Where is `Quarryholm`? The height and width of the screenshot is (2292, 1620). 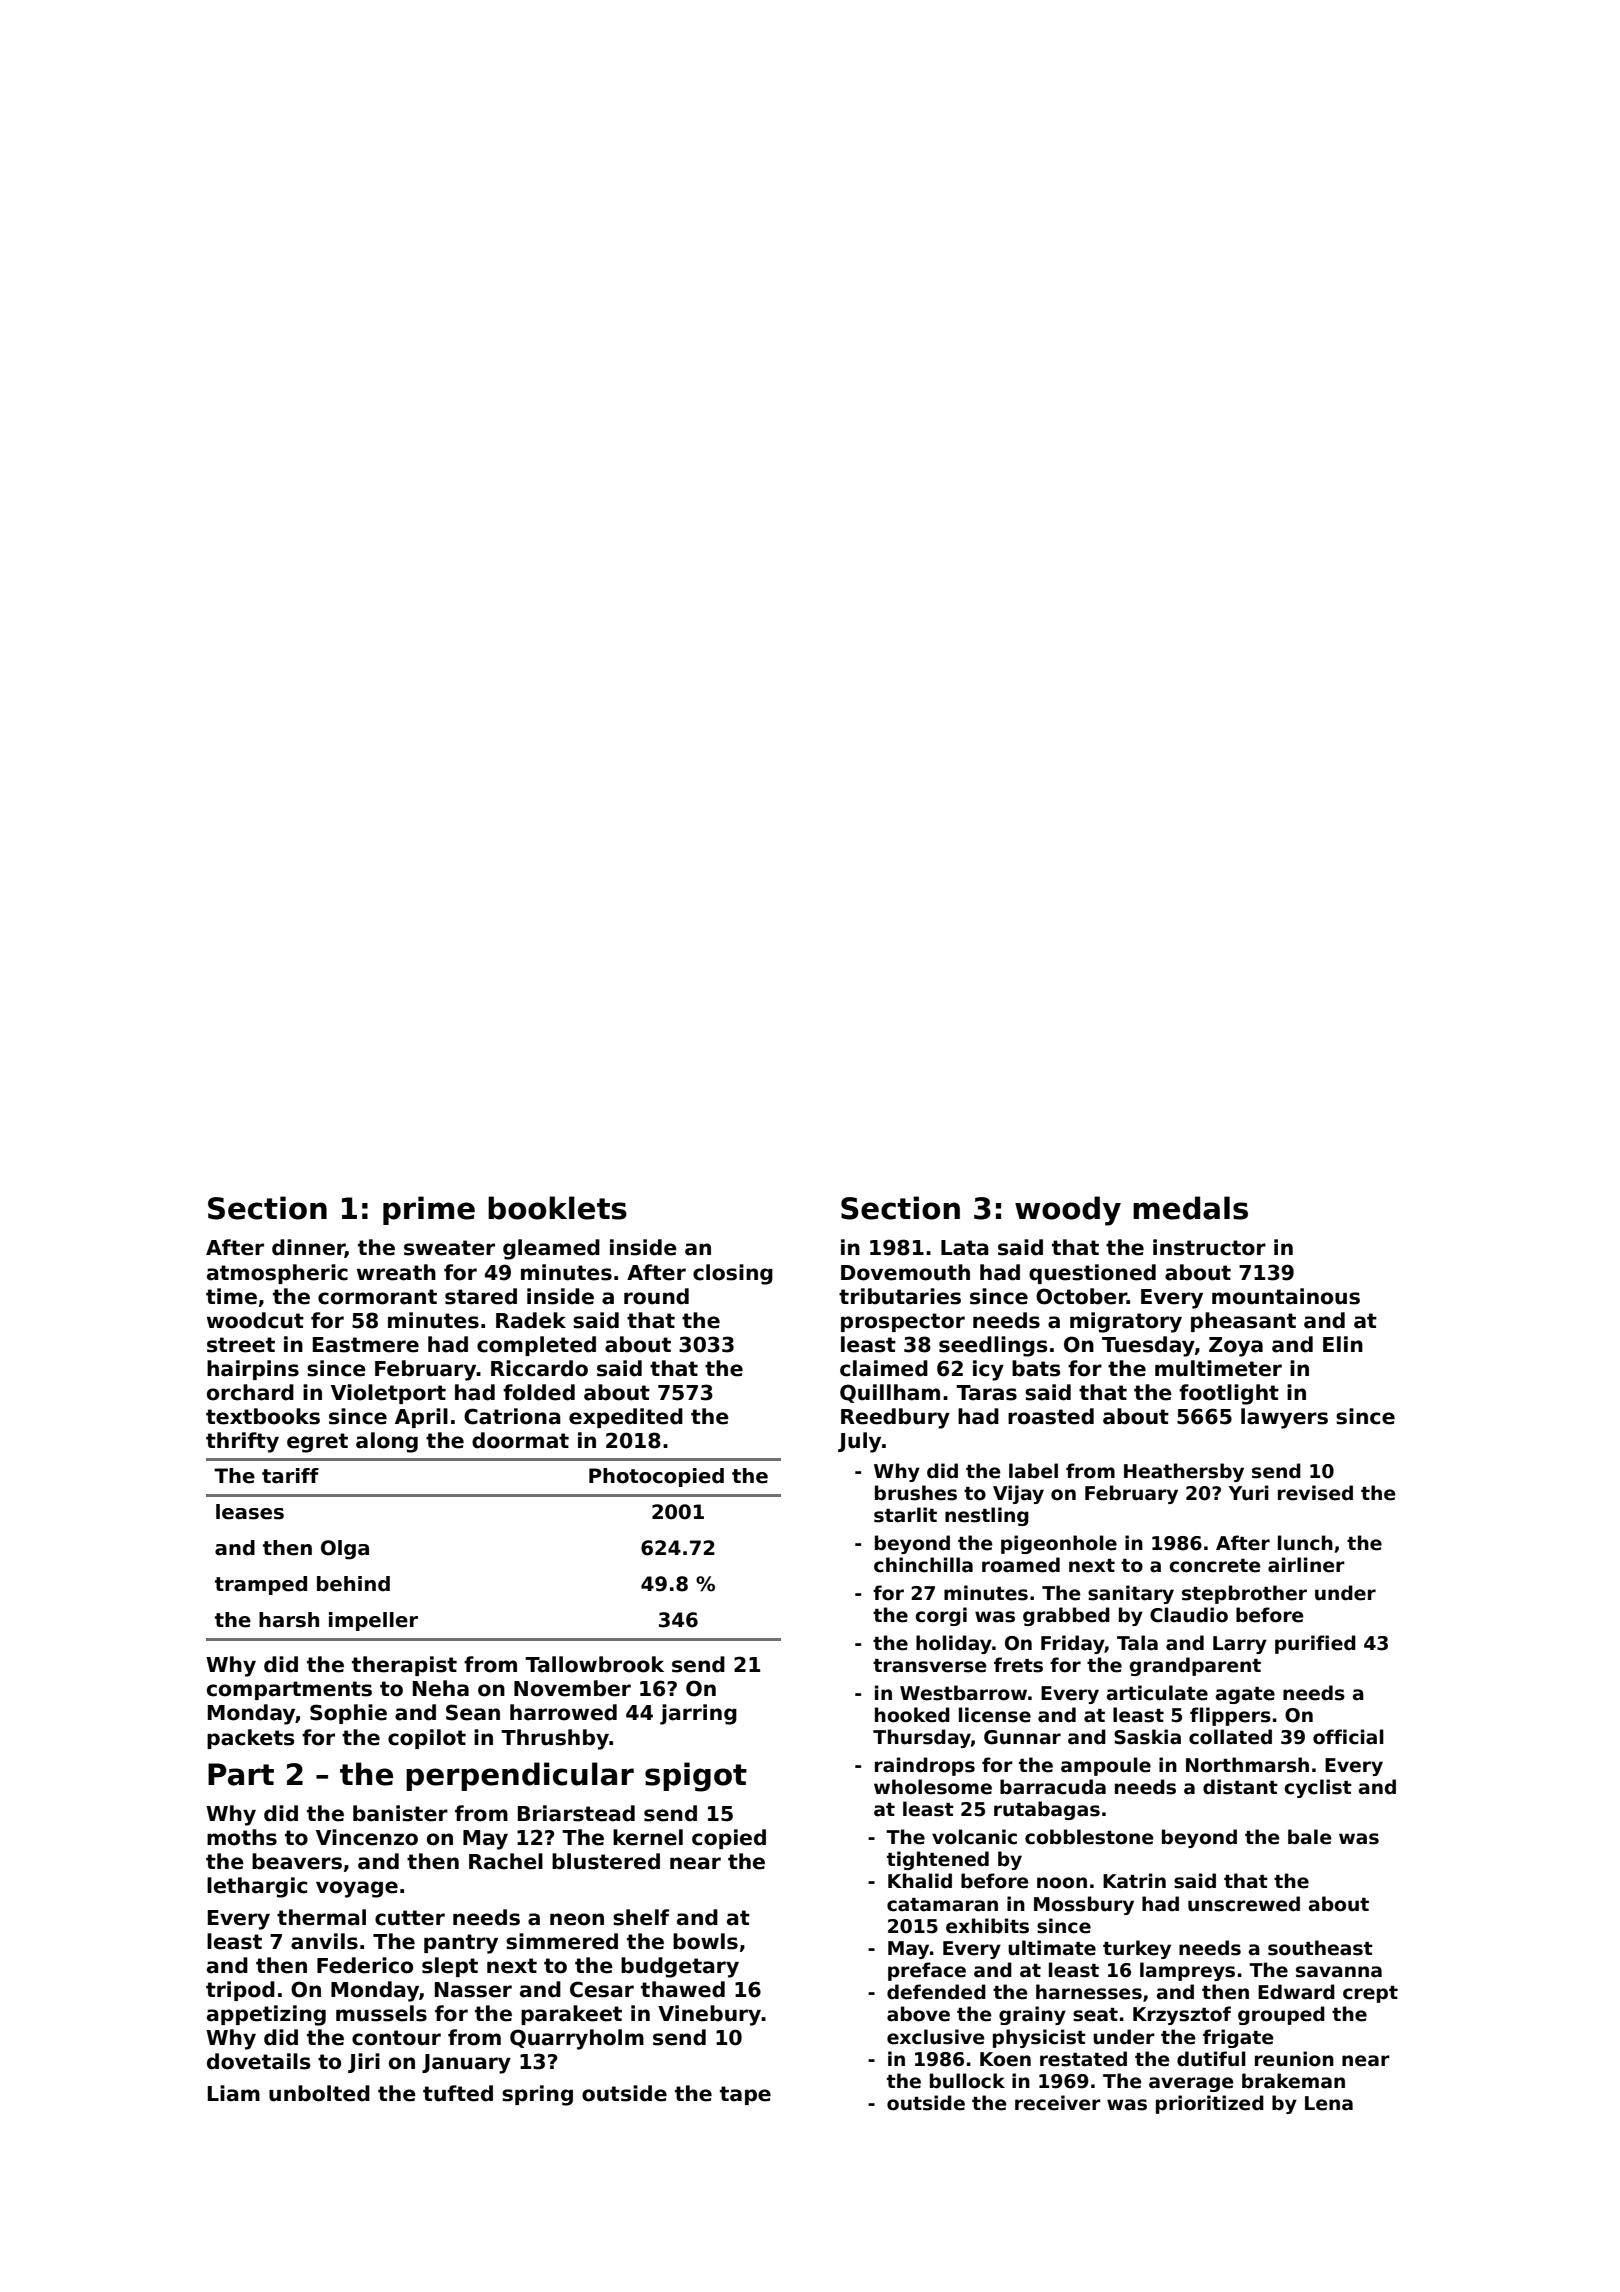 Quarryholm is located at coordinates (577, 2039).
